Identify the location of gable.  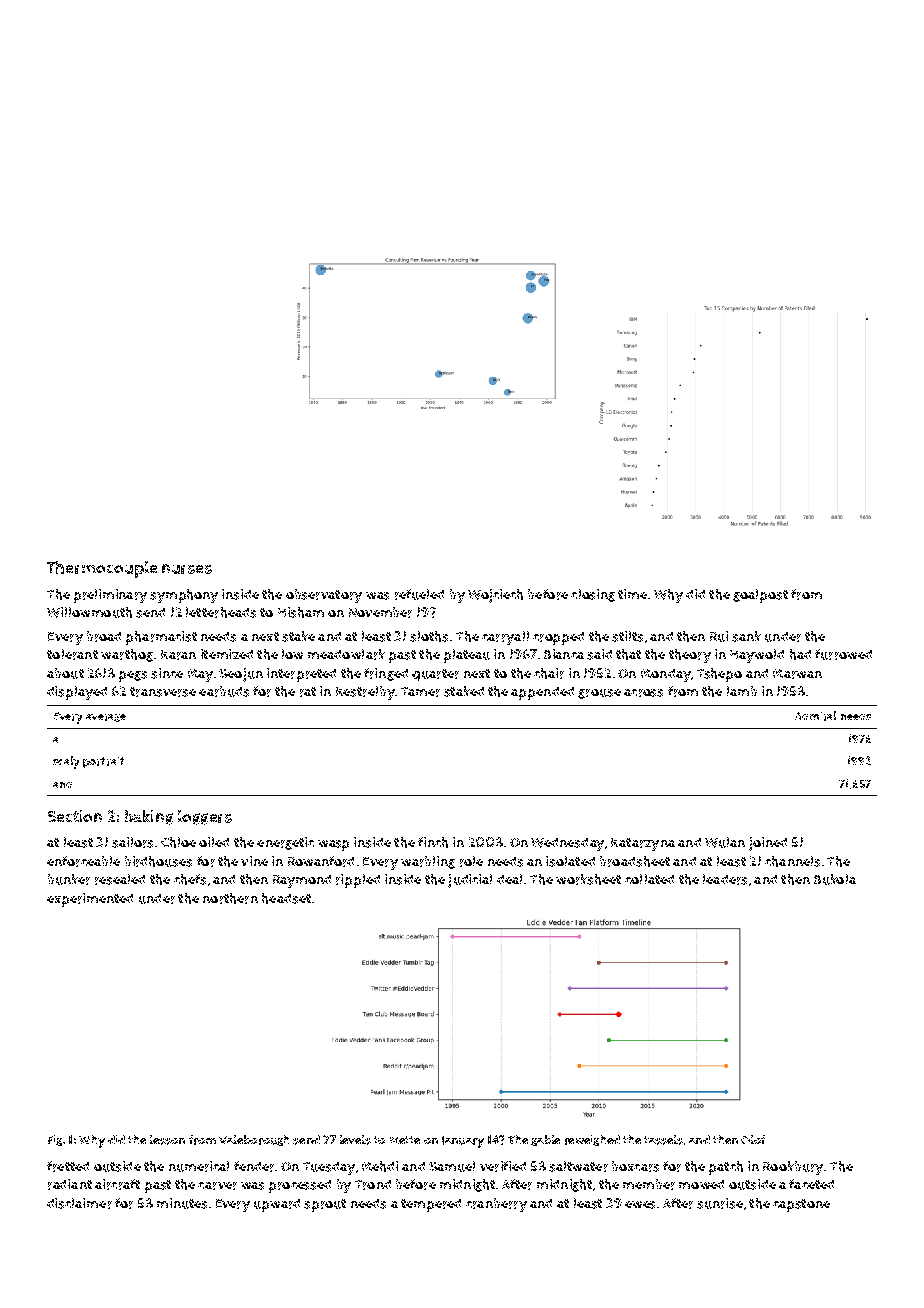
(545, 1140).
